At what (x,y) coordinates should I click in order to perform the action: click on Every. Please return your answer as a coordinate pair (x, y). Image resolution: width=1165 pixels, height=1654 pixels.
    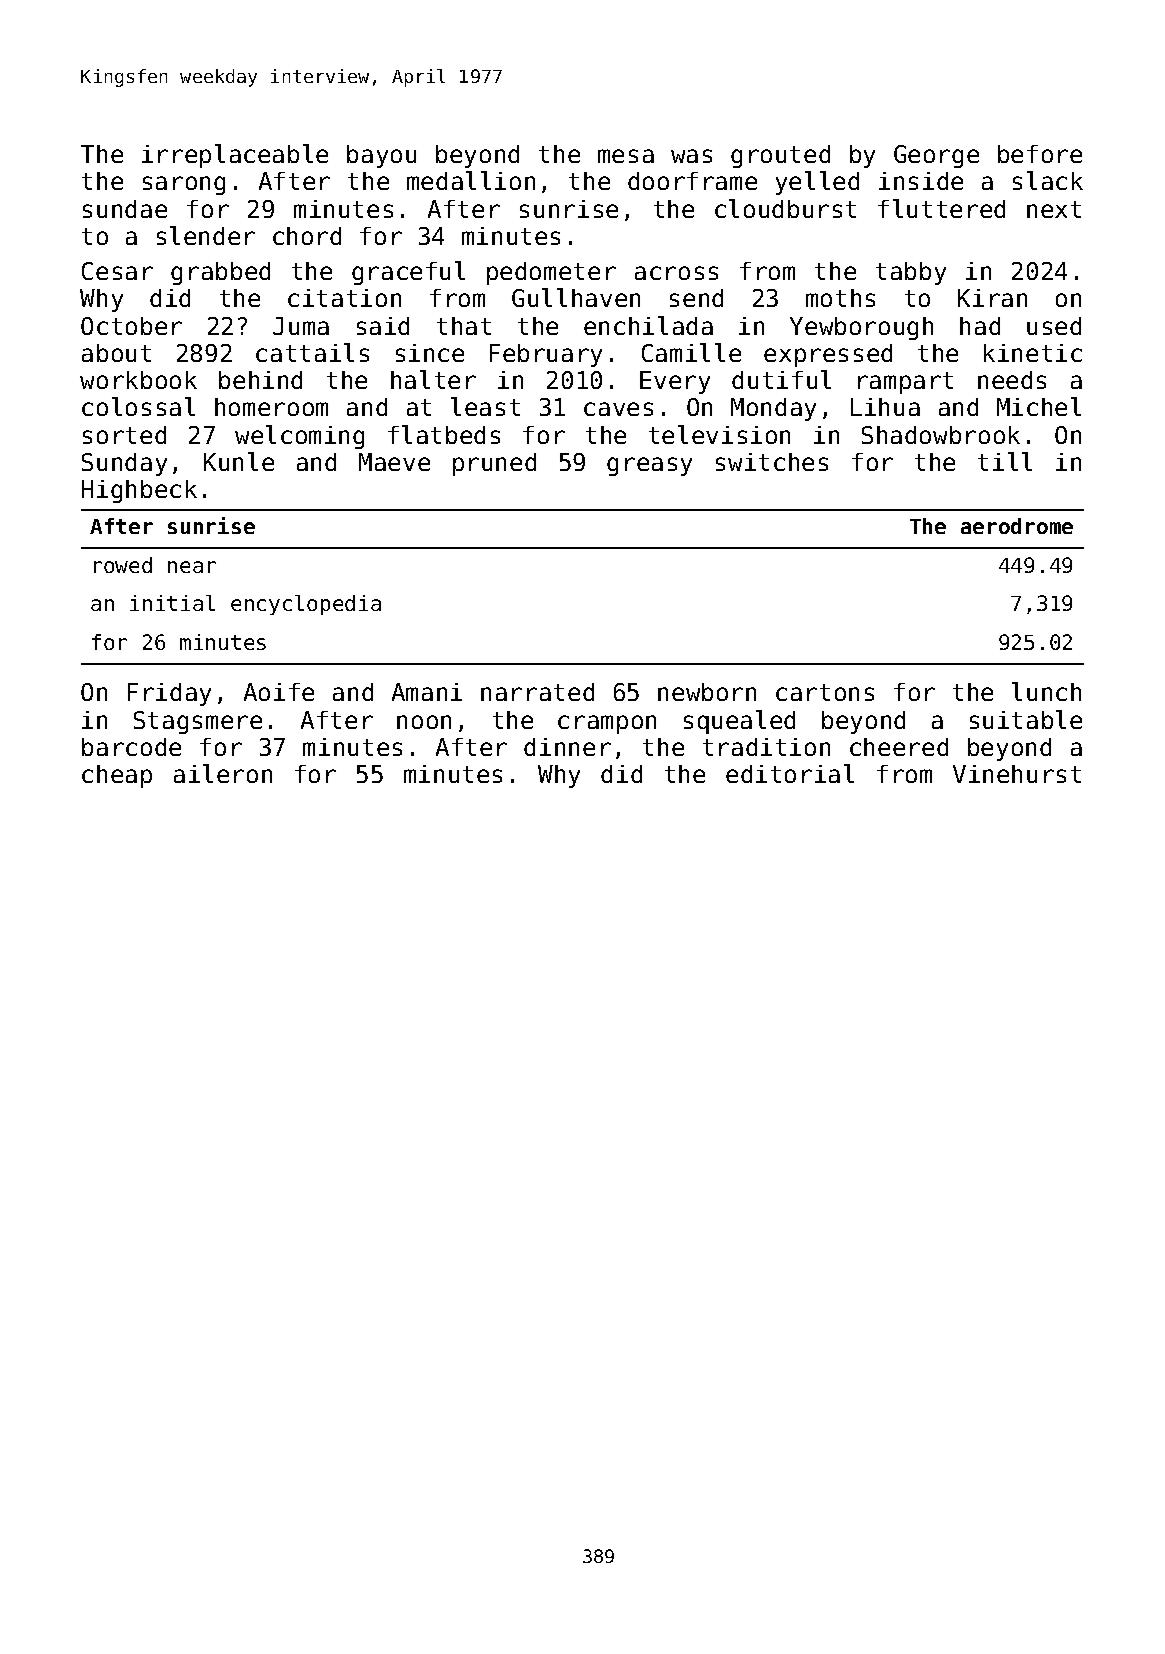
    Looking at the image, I should click on (675, 382).
